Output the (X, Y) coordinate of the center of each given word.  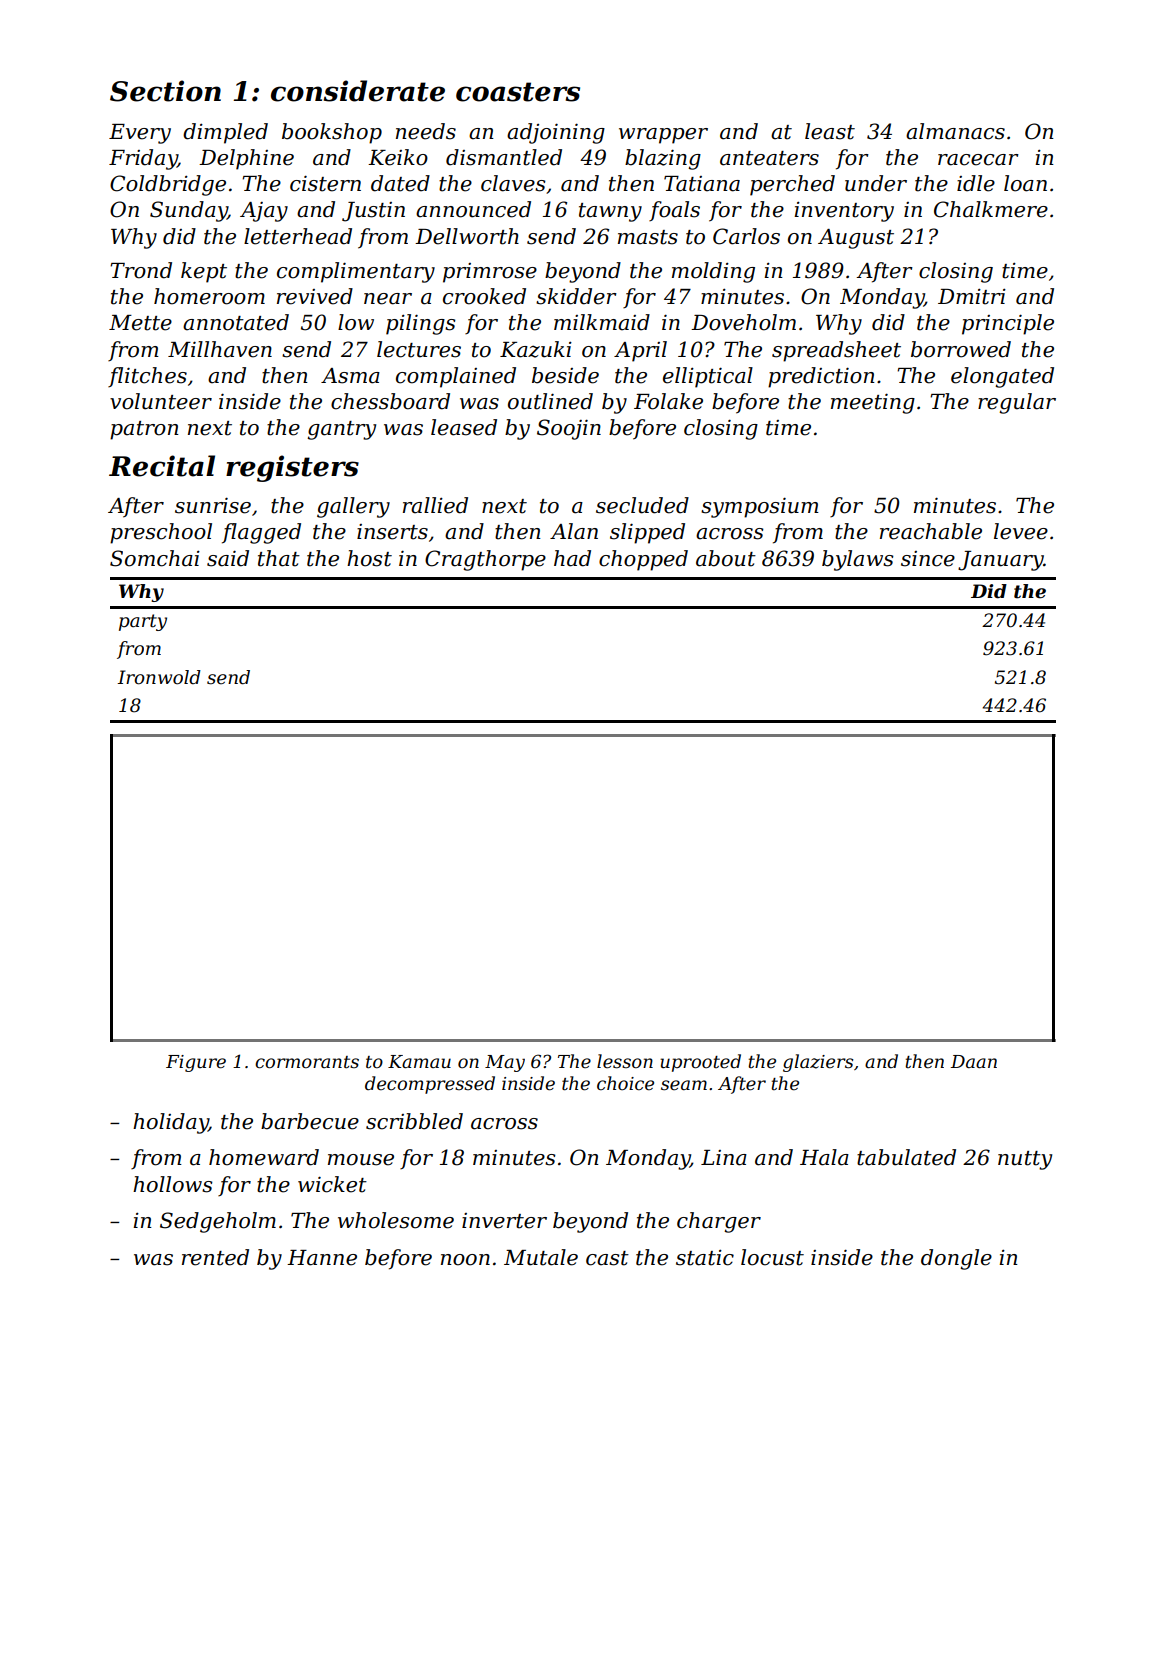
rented (215, 1257)
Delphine (246, 159)
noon (465, 1260)
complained (456, 377)
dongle (956, 1259)
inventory (844, 212)
